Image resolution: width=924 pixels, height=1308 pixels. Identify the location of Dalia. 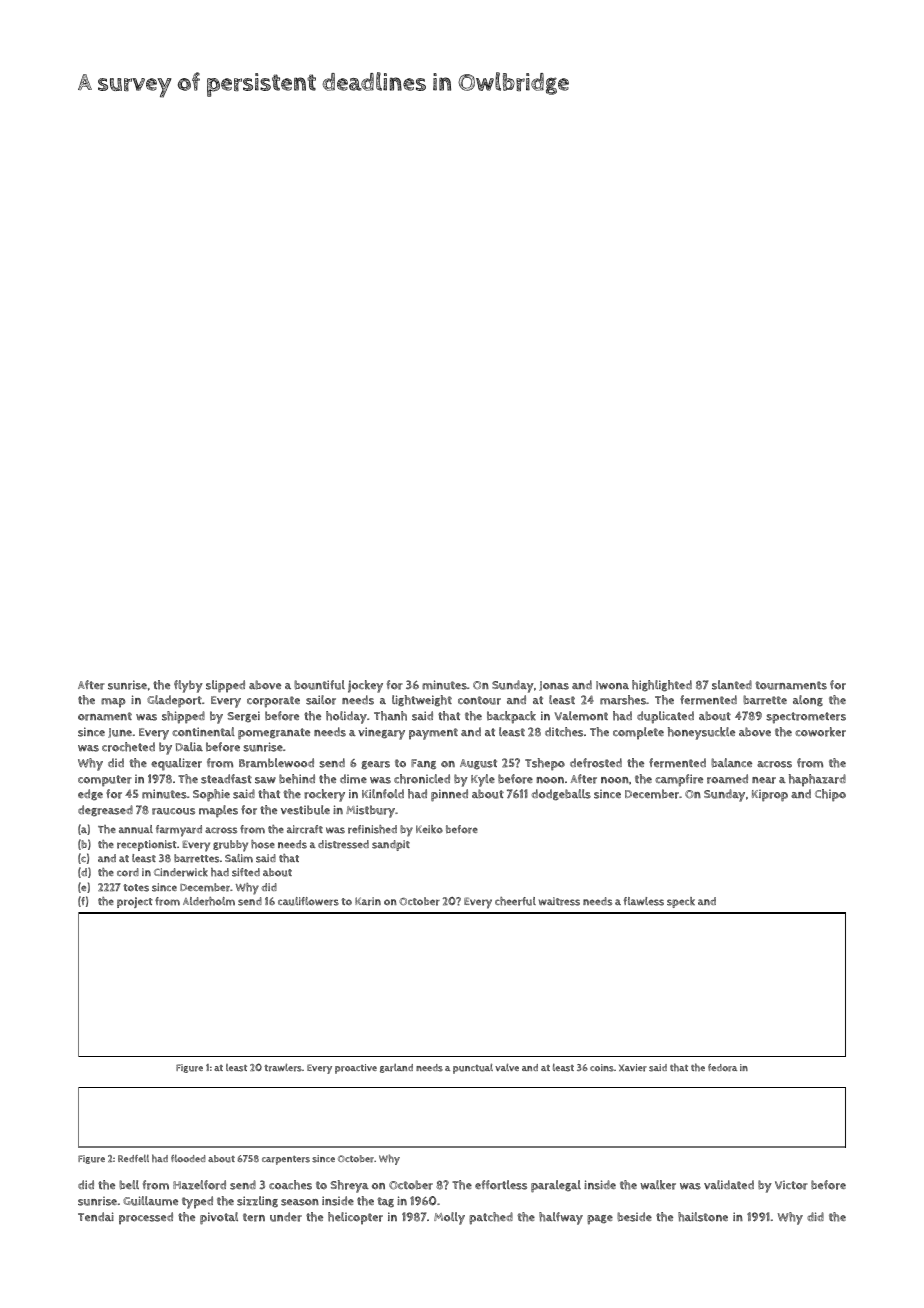
(189, 746).
